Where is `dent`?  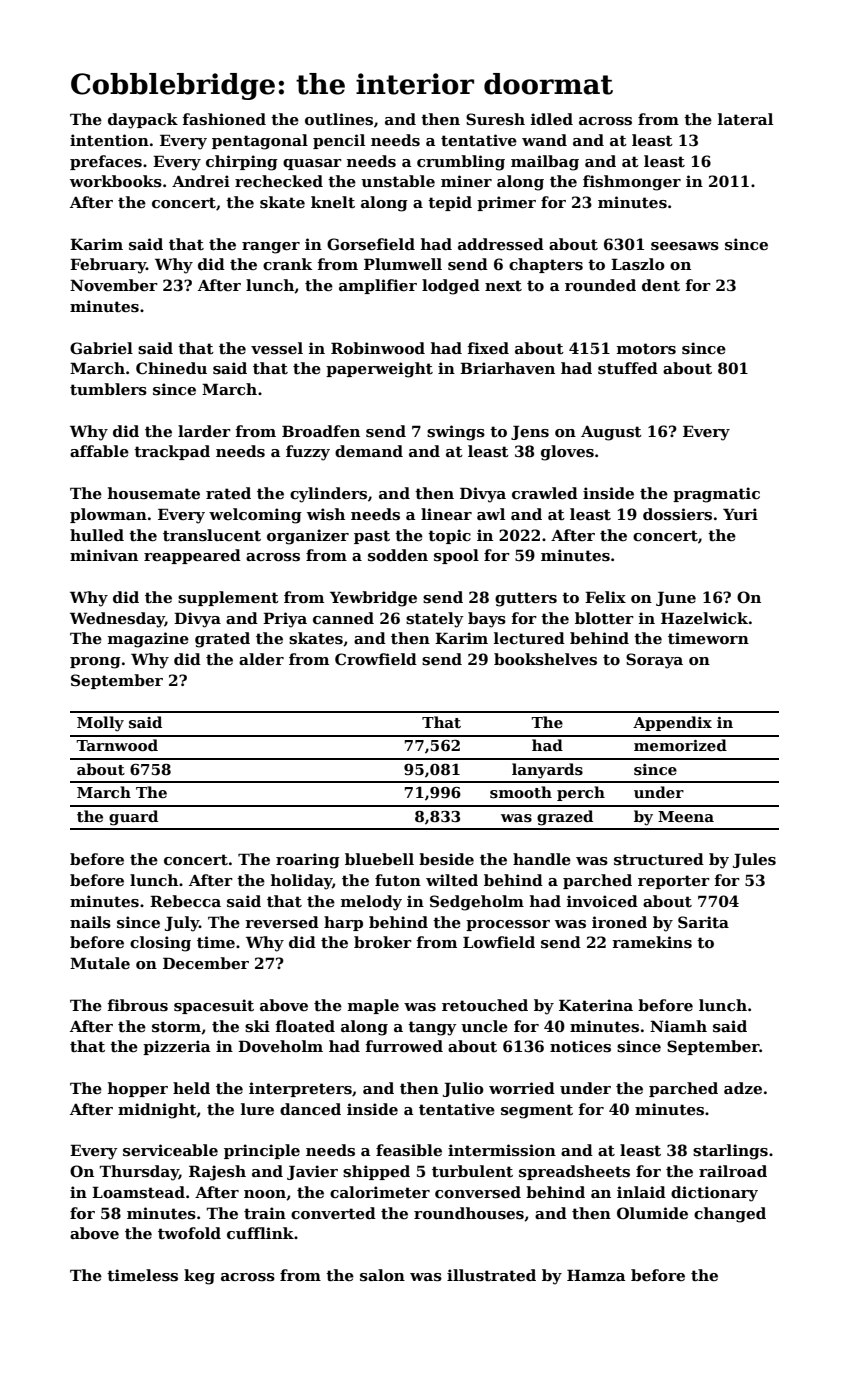
dent is located at coordinates (661, 285).
